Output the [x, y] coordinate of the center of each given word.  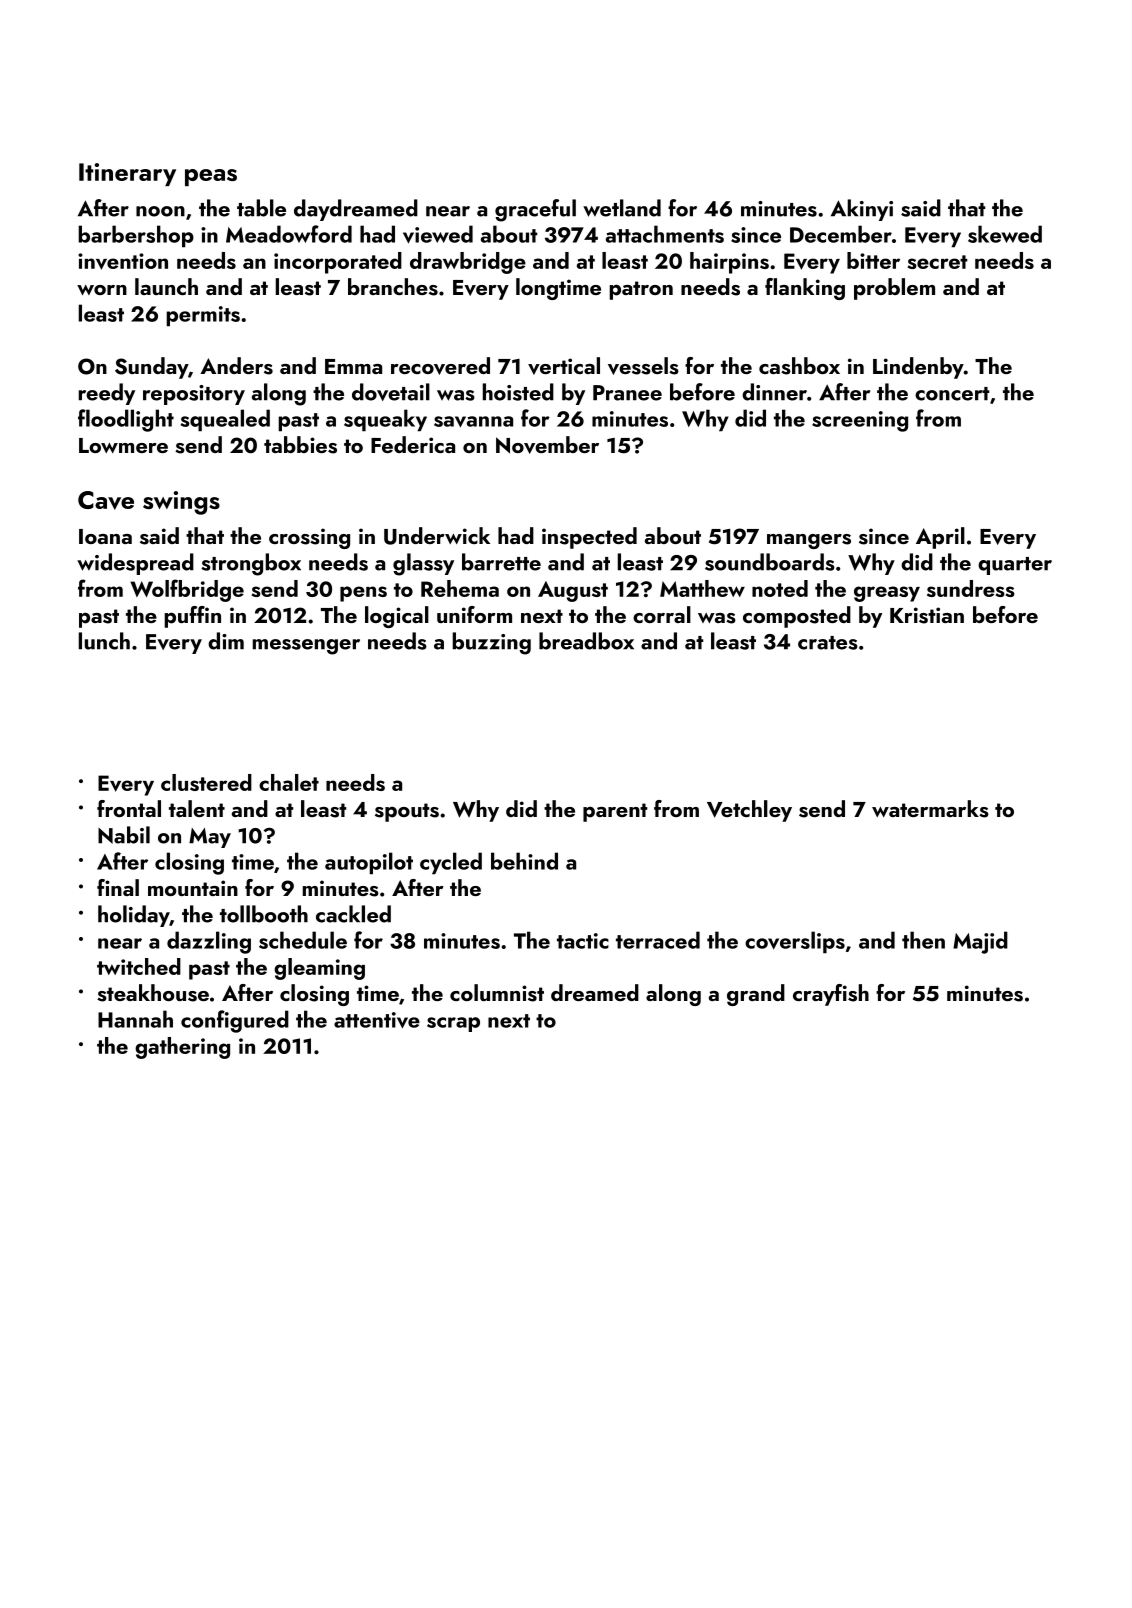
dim [226, 641]
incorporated [338, 263]
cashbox [799, 366]
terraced [658, 940]
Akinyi [862, 210]
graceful [535, 210]
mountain [193, 888]
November [547, 445]
